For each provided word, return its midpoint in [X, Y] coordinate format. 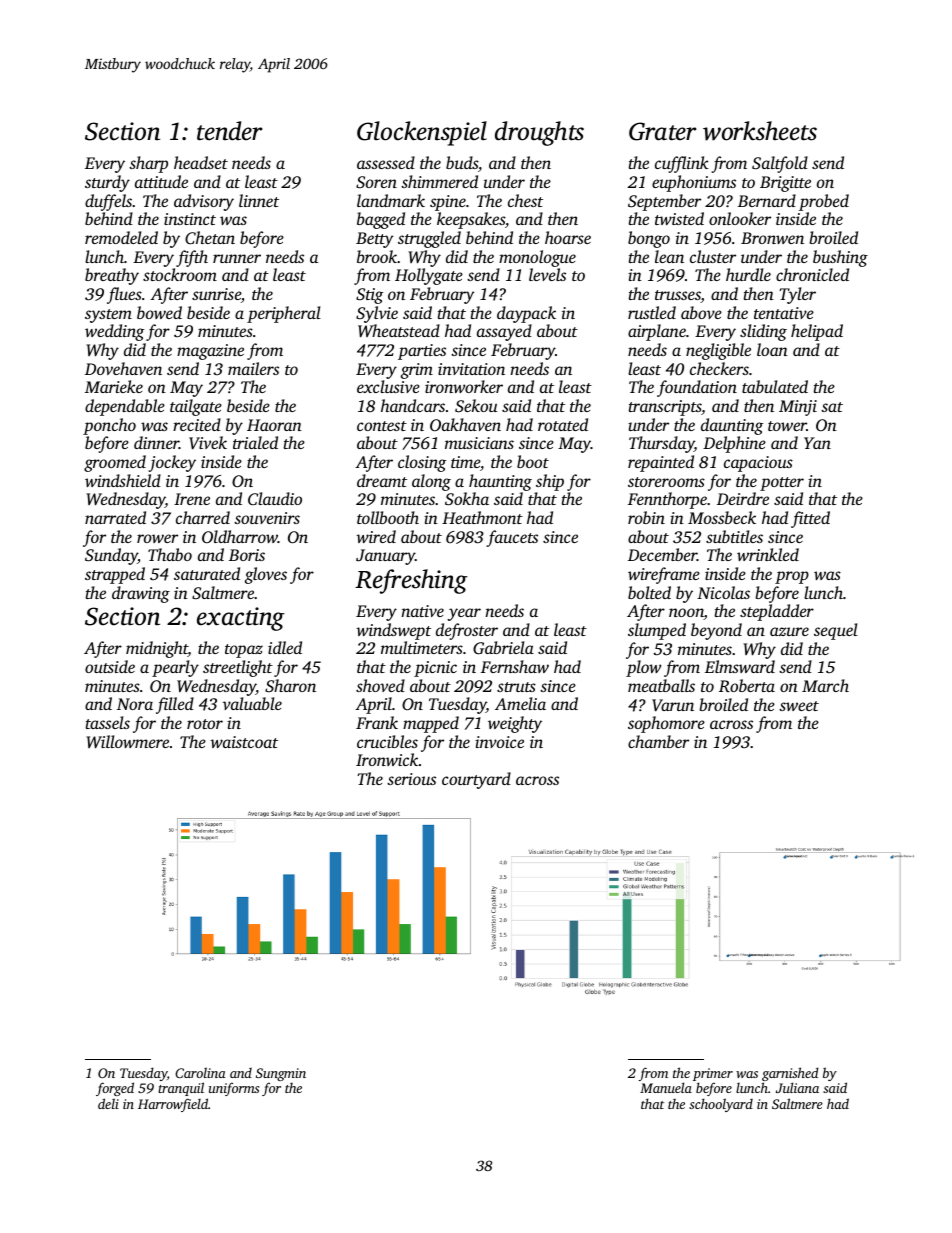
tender [229, 131]
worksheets [760, 131]
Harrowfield [173, 1105]
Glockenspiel [422, 133]
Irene [192, 499]
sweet [799, 706]
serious [411, 779]
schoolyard [721, 1105]
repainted [661, 463]
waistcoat [244, 742]
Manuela [666, 1088]
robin [646, 517]
